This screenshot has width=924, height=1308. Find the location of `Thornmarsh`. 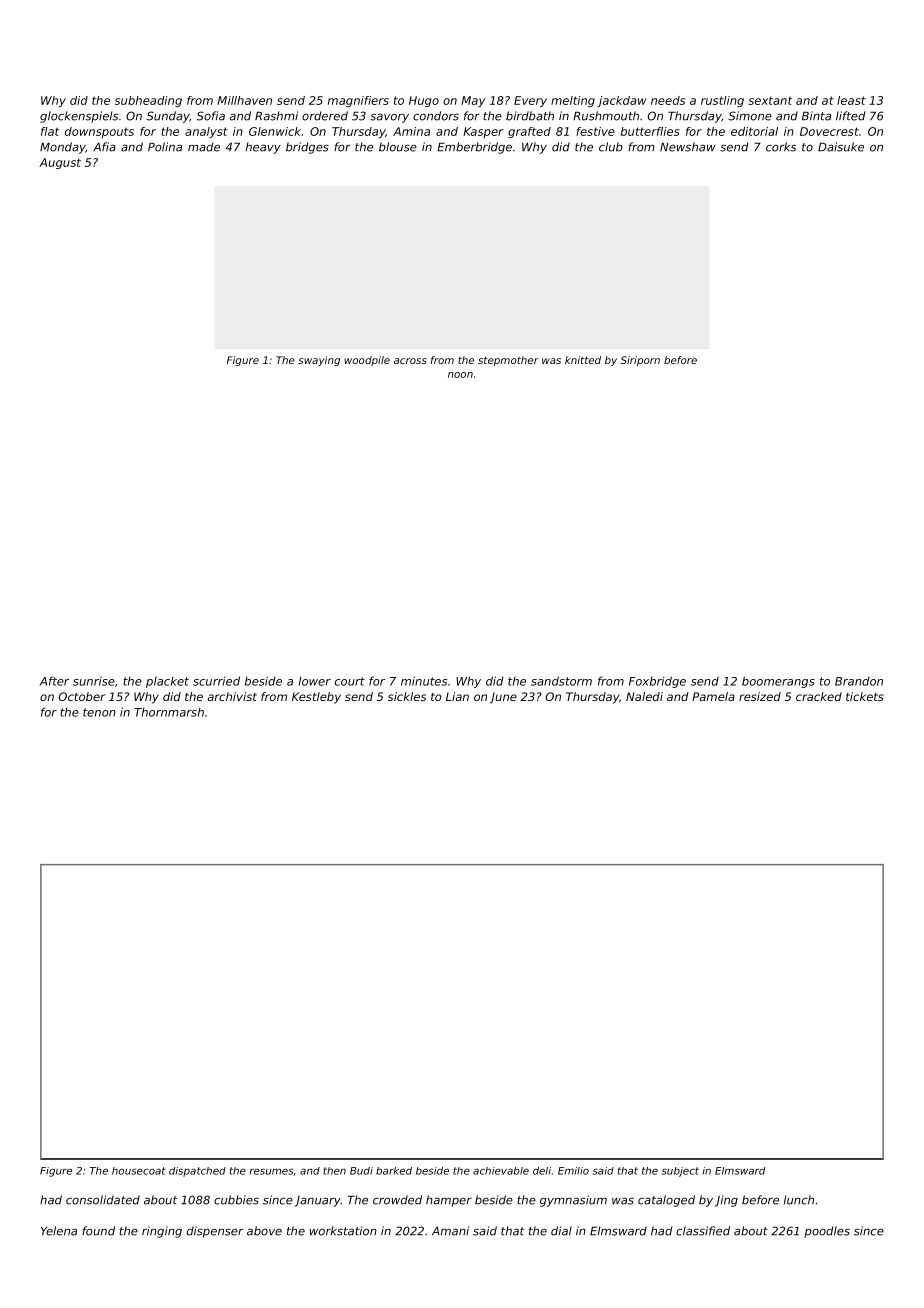

Thornmarsh is located at coordinates (169, 712).
